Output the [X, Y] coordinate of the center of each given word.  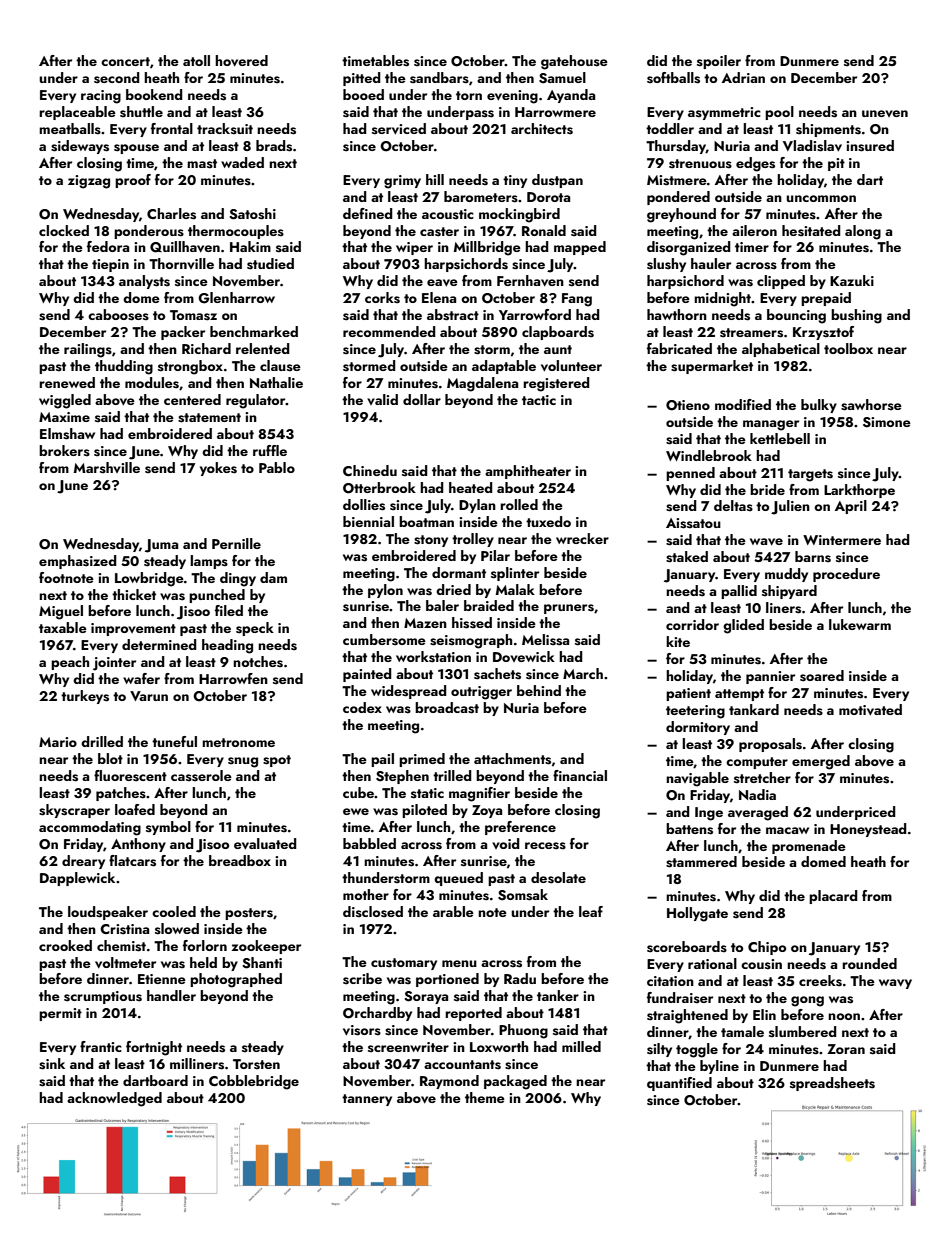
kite [678, 641]
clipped [781, 282]
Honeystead [868, 830]
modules [152, 383]
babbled [369, 843]
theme [485, 1097]
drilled [102, 741]
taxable [63, 627]
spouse [136, 149]
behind [539, 690]
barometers [481, 197]
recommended [389, 331]
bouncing [796, 316]
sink [52, 1064]
